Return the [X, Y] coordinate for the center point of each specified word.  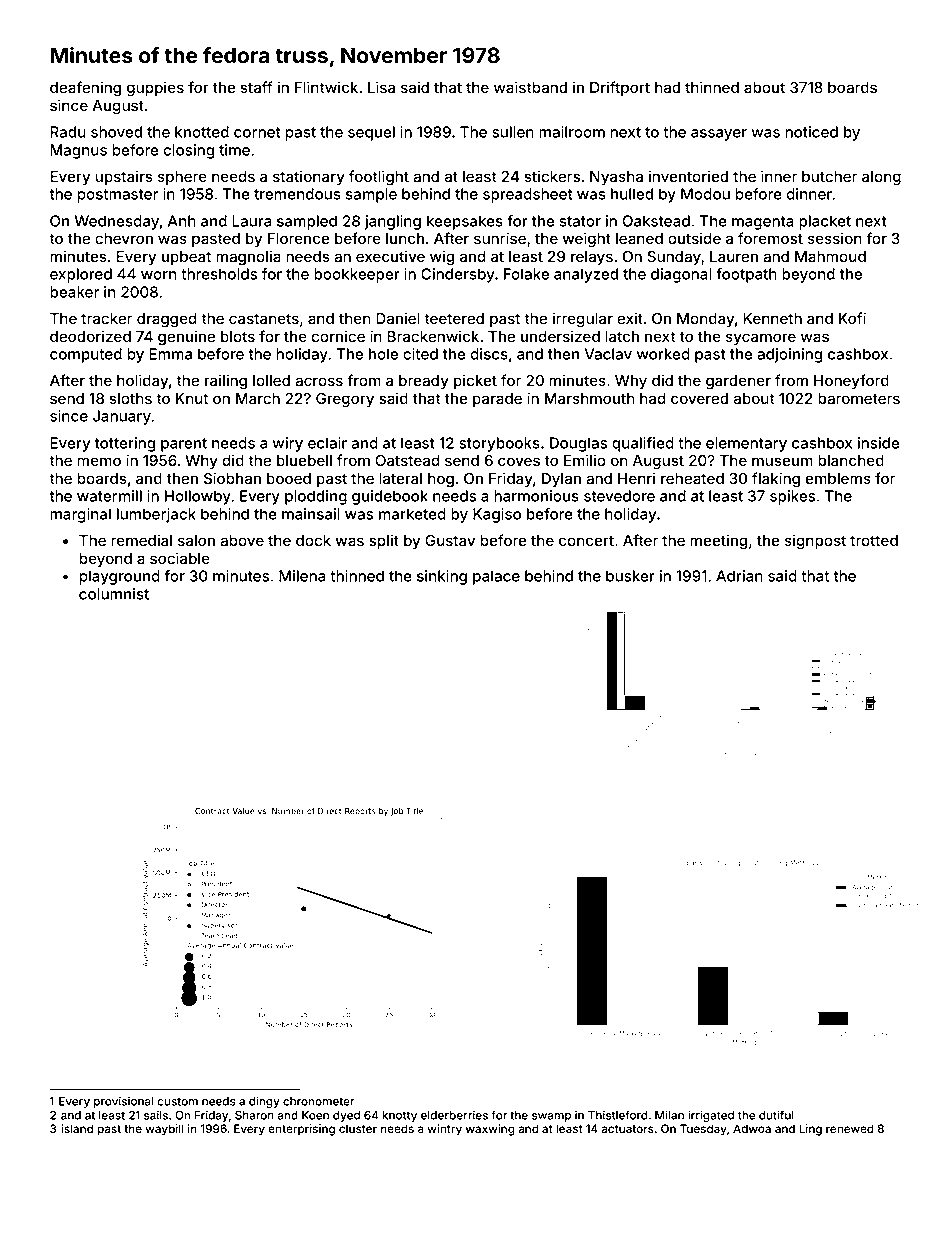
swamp [551, 1117]
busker [630, 576]
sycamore [761, 339]
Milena [302, 576]
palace [496, 577]
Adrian [739, 576]
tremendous [297, 194]
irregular [583, 320]
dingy [264, 1102]
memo [99, 461]
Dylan [561, 480]
